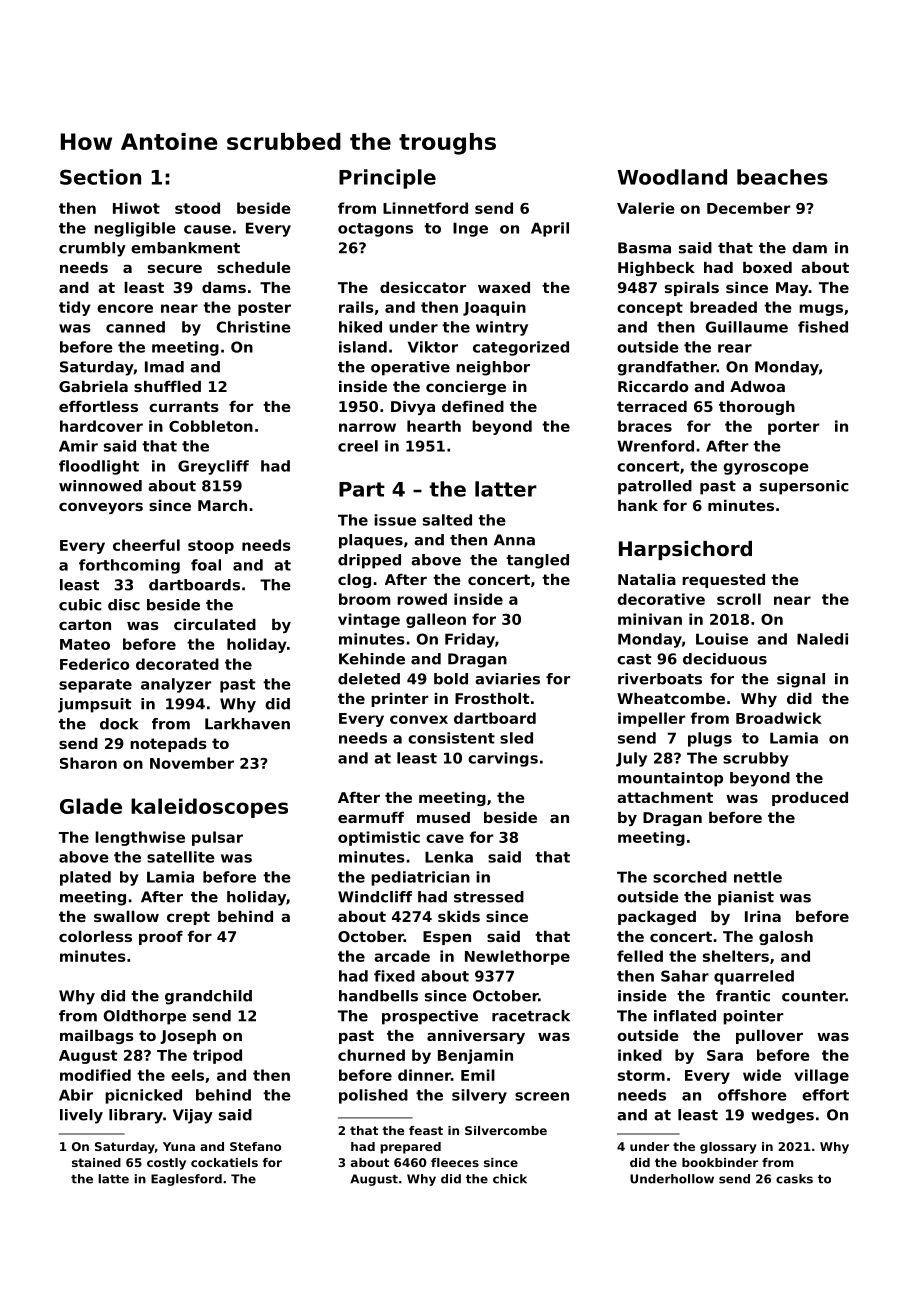 The width and height of the screenshot is (908, 1316). I want to click on shuffled, so click(167, 386).
